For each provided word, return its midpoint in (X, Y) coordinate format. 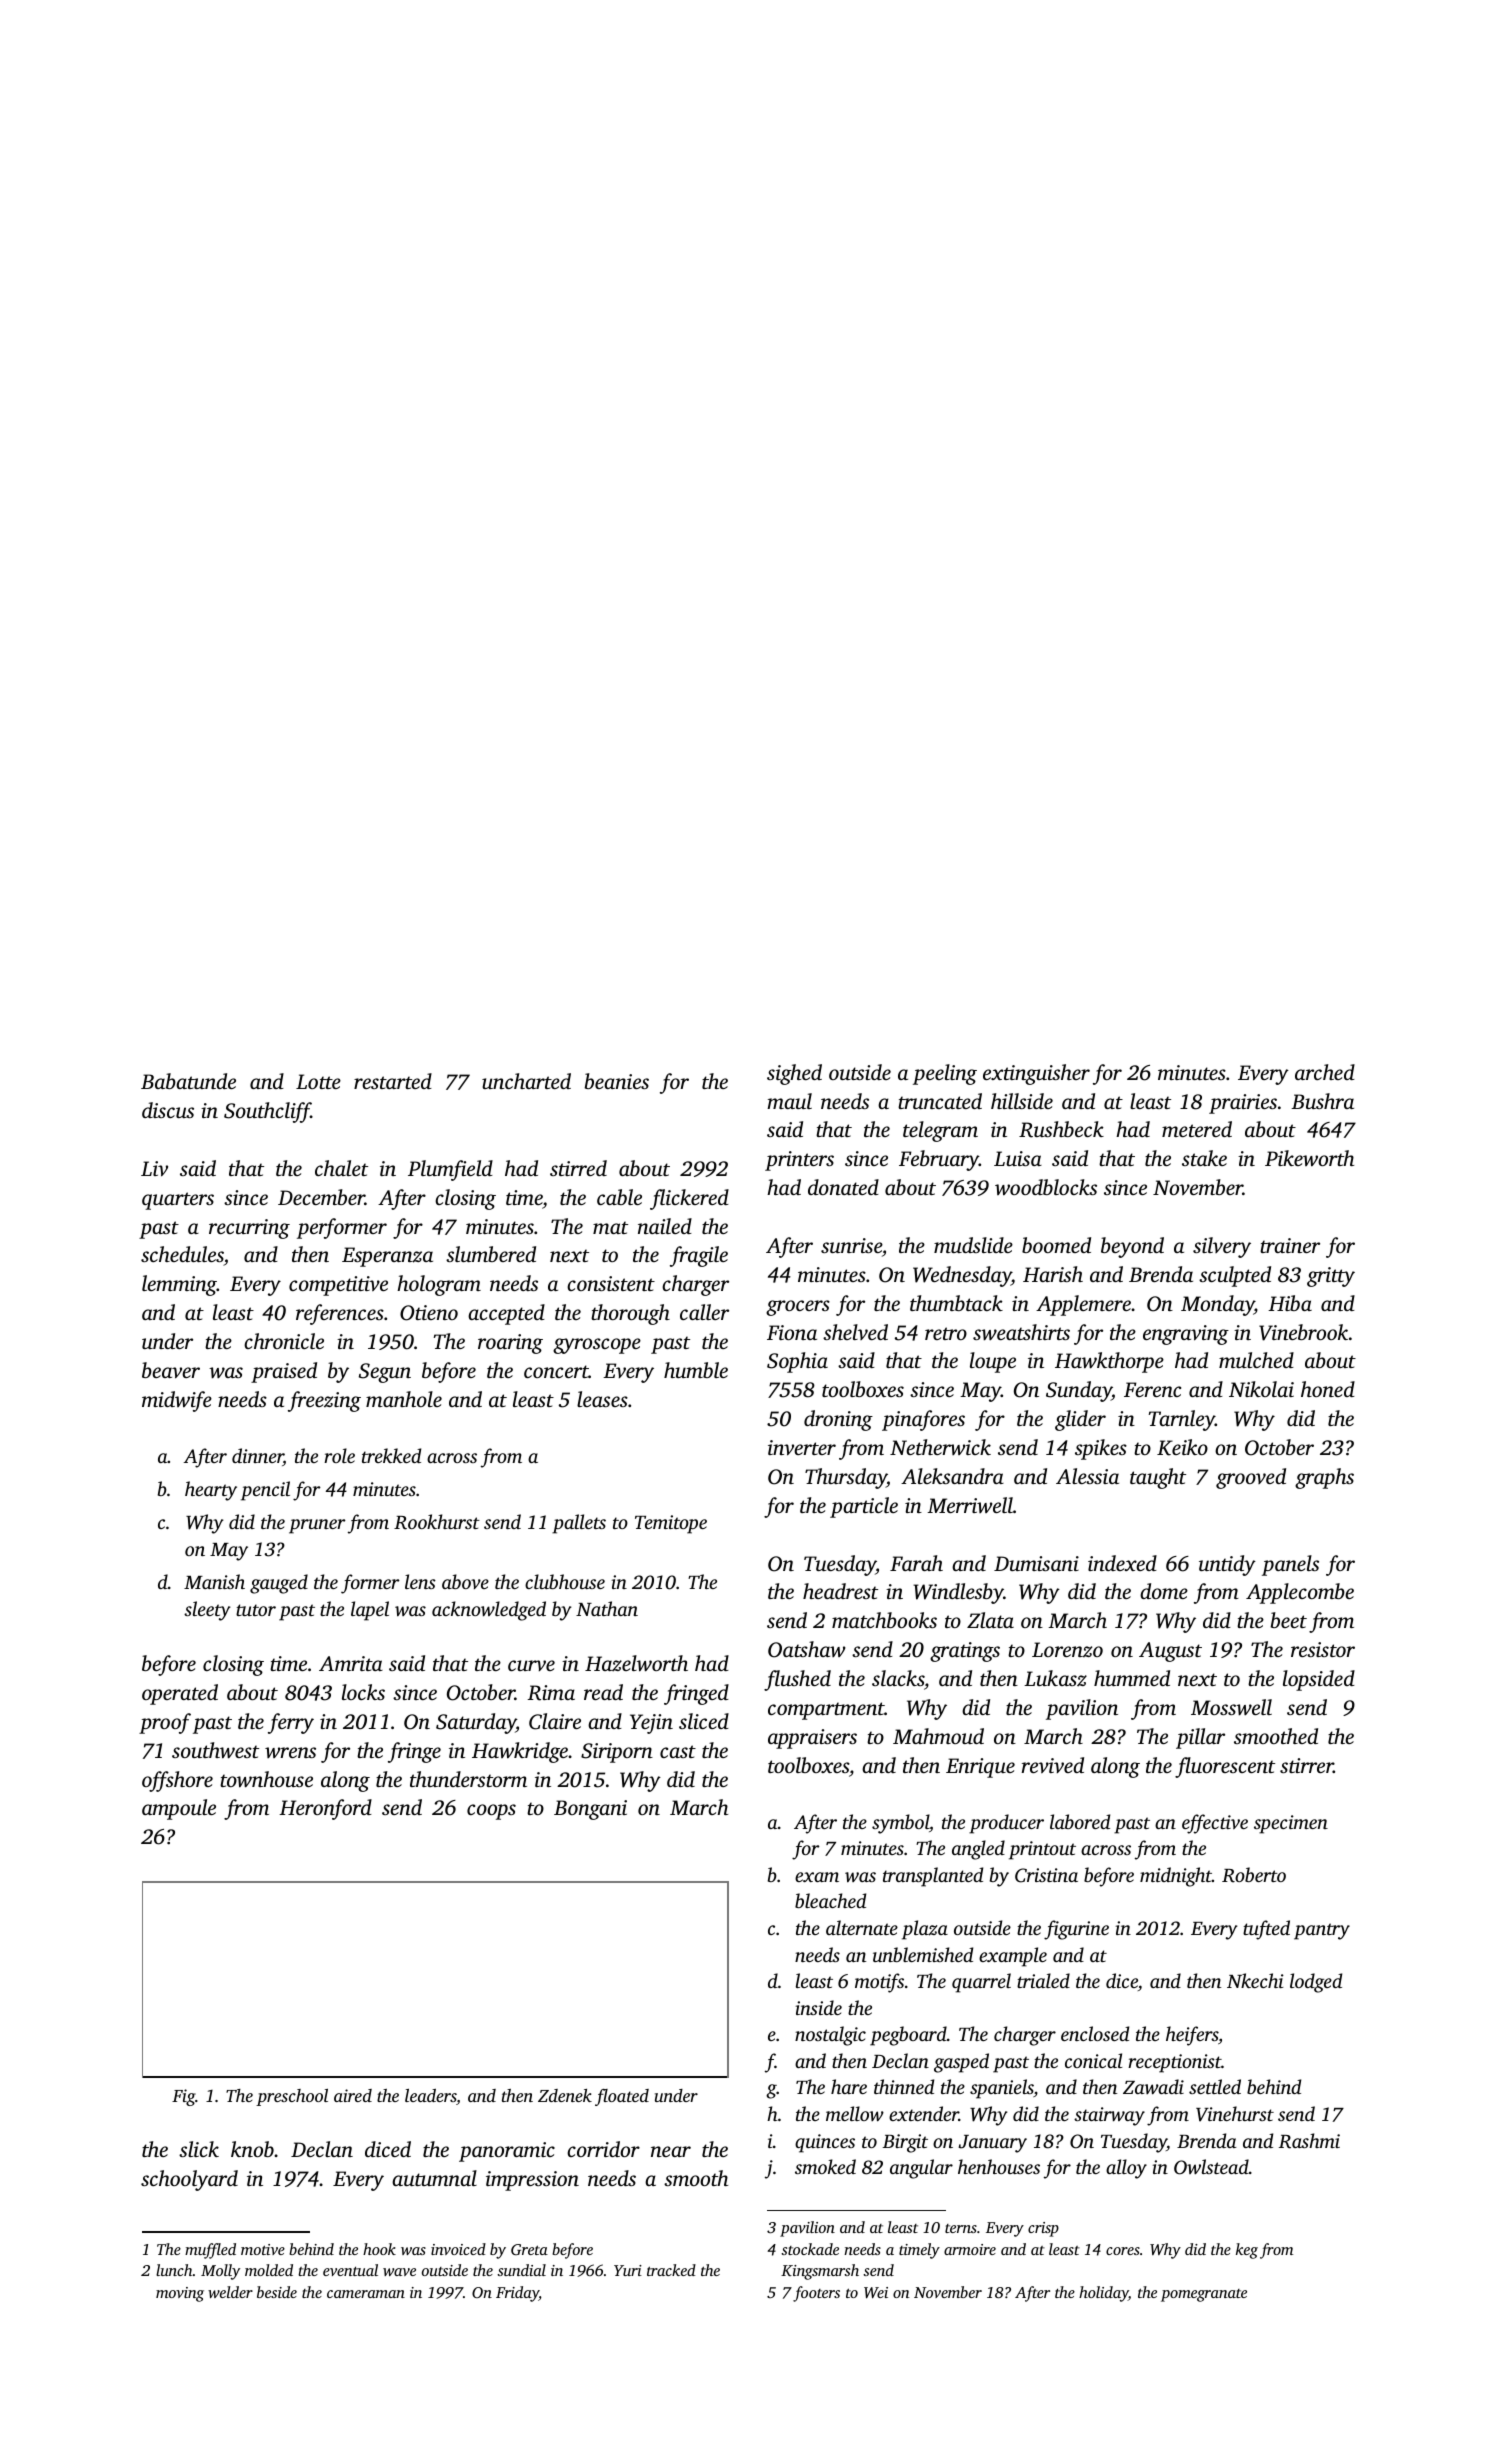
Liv (154, 1168)
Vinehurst (1235, 2114)
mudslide (973, 1245)
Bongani (590, 1810)
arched (1325, 1072)
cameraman (366, 2294)
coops (491, 1812)
